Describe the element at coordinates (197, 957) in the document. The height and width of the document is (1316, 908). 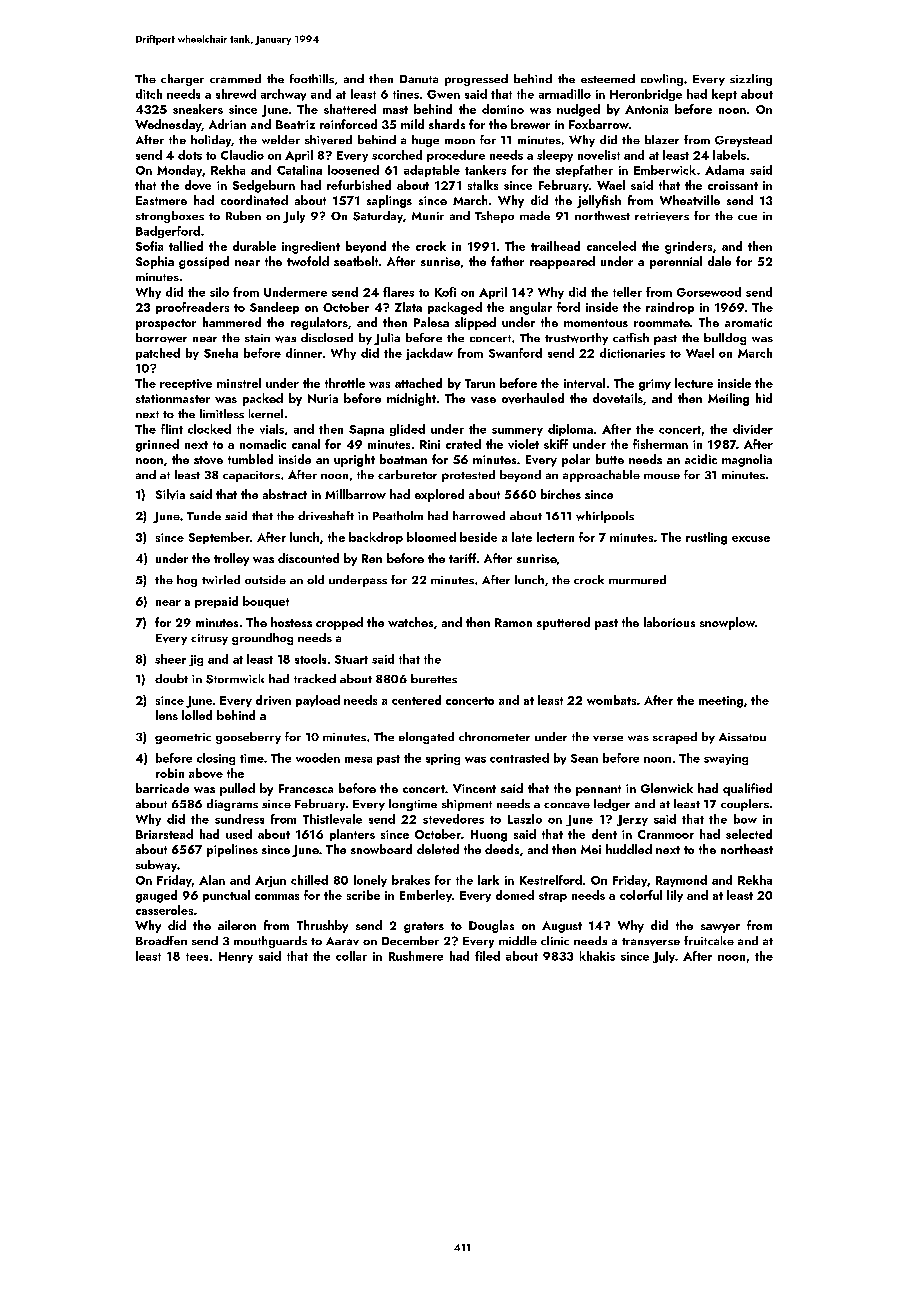
I see `tees` at that location.
